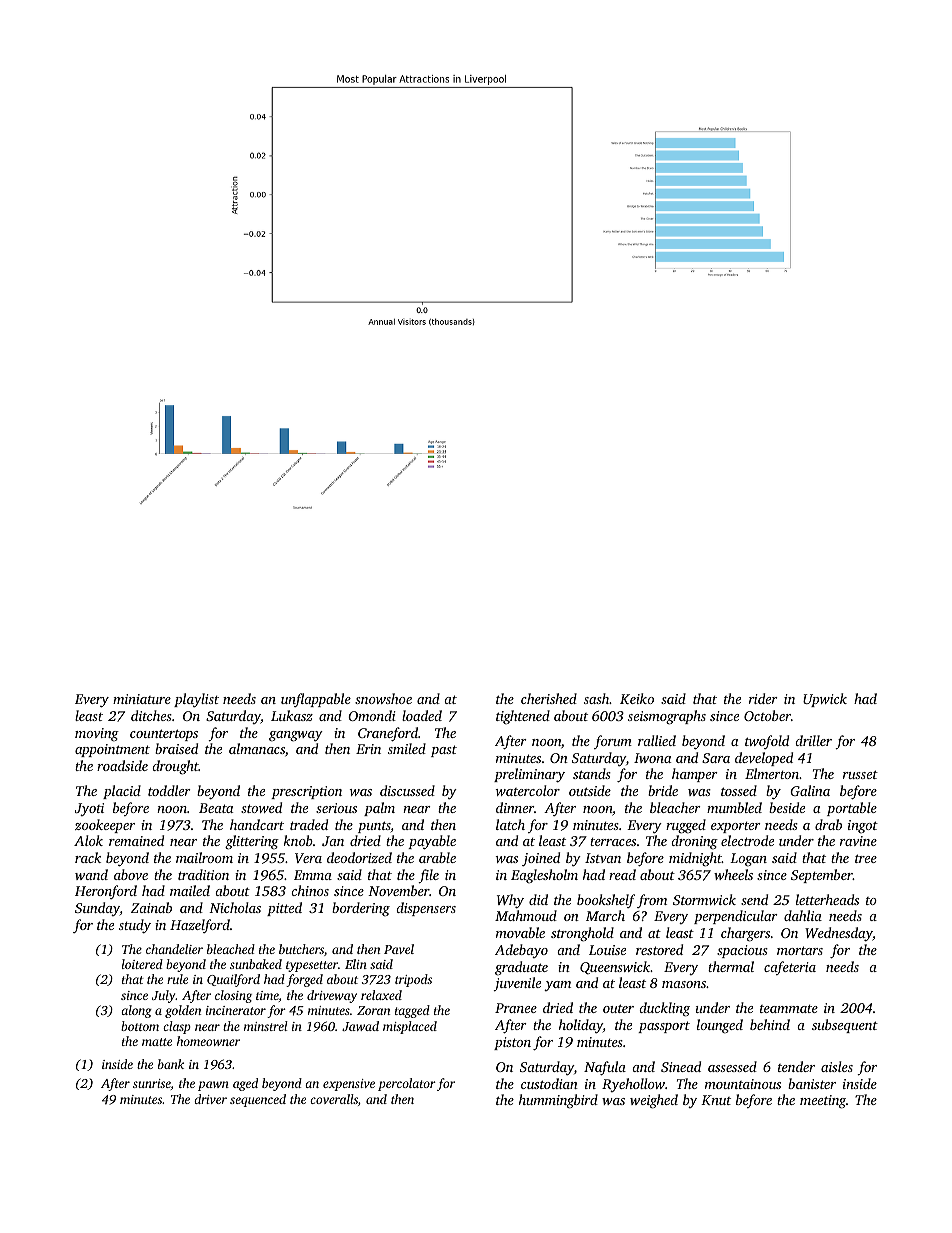  What do you see at coordinates (515, 807) in the image?
I see `dinner` at bounding box center [515, 807].
